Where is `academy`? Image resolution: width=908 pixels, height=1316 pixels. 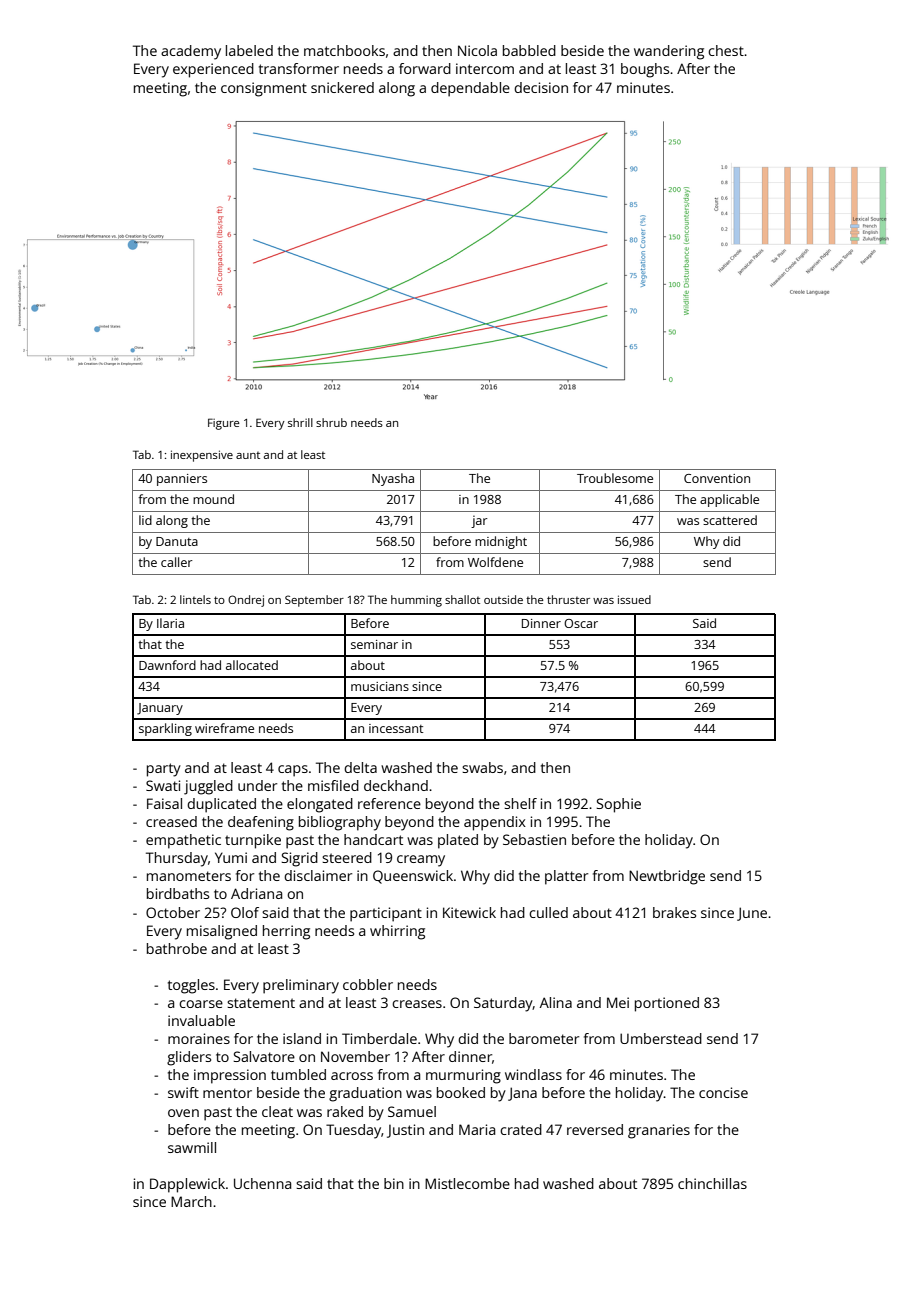
academy is located at coordinates (191, 52).
